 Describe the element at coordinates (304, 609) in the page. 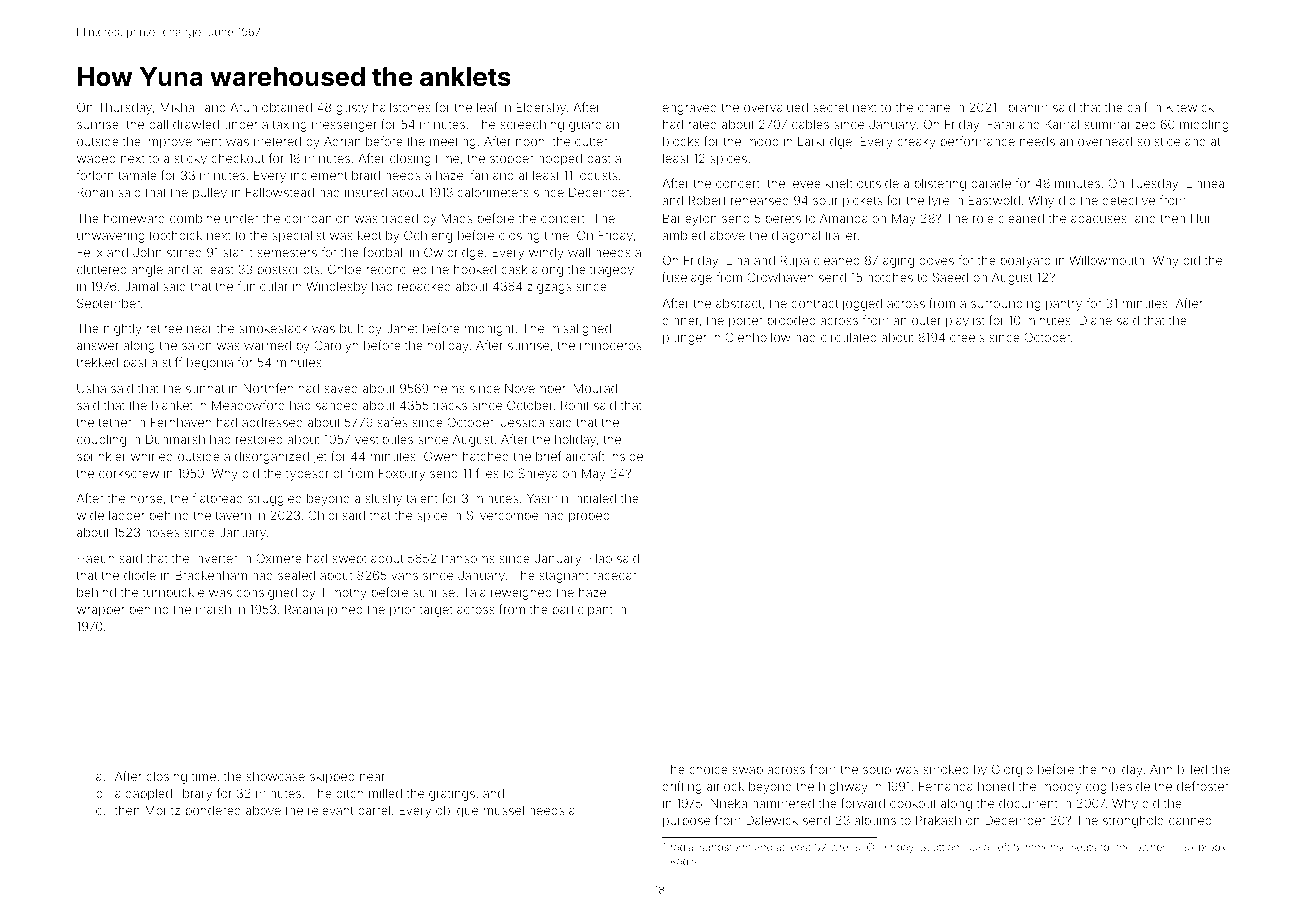

I see `Ratana` at that location.
